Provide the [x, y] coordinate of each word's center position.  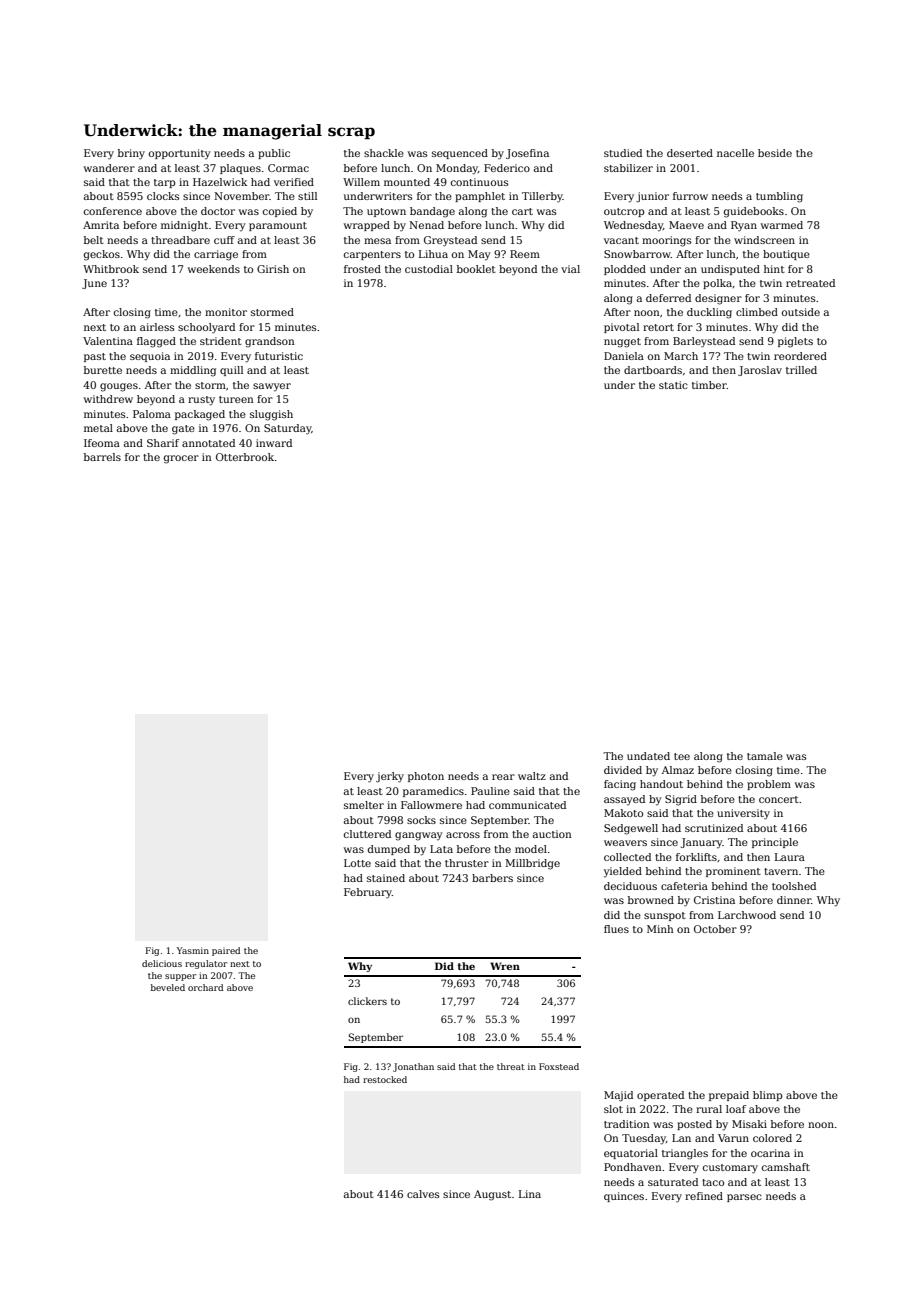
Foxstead [559, 1066]
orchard [205, 987]
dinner [794, 900]
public [274, 154]
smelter [364, 805]
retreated [810, 283]
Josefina [527, 154]
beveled [168, 987]
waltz [532, 776]
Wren [505, 966]
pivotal [621, 328]
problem [769, 785]
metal [98, 428]
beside [775, 153]
